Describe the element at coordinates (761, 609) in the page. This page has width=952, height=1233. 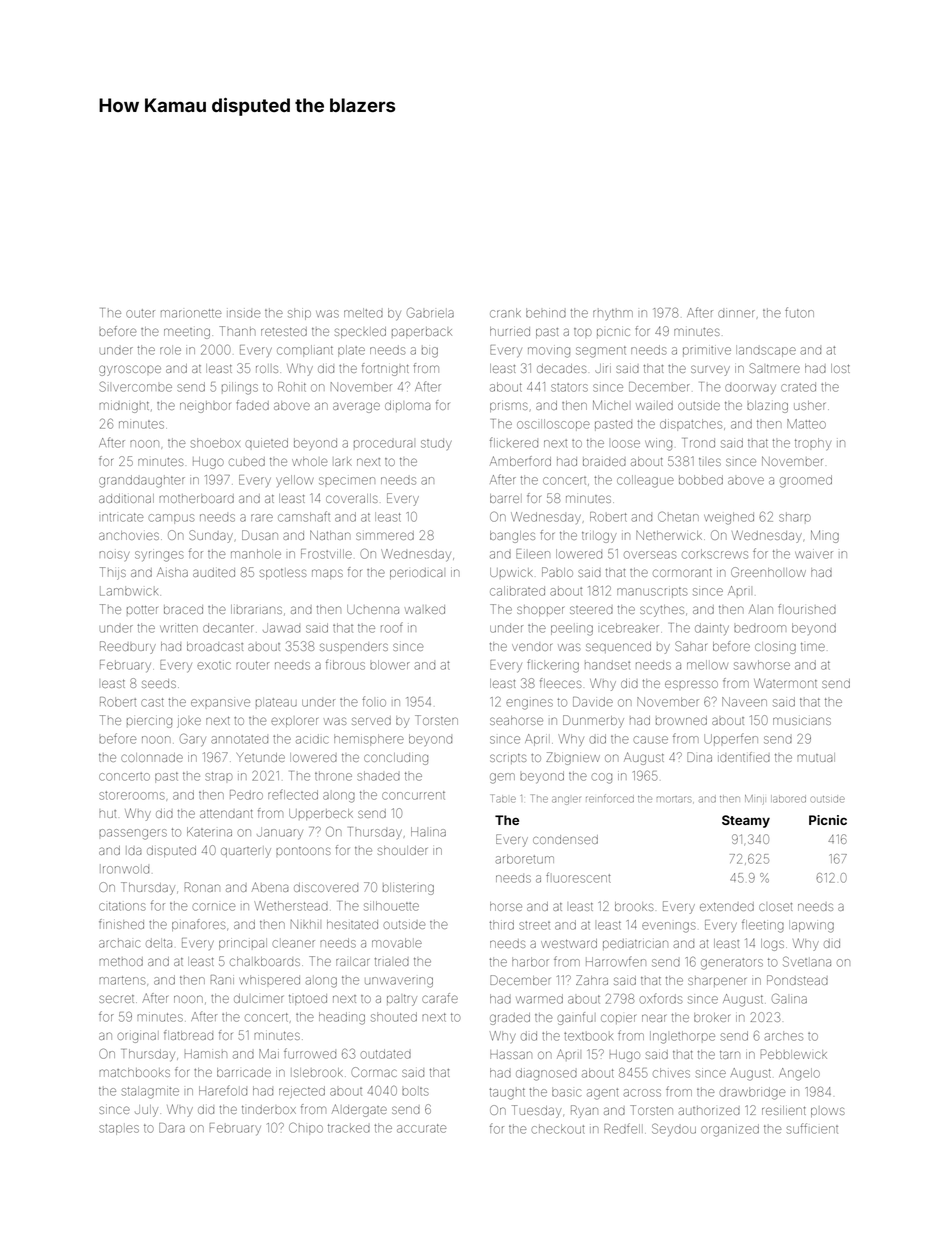
I see `Alan` at that location.
